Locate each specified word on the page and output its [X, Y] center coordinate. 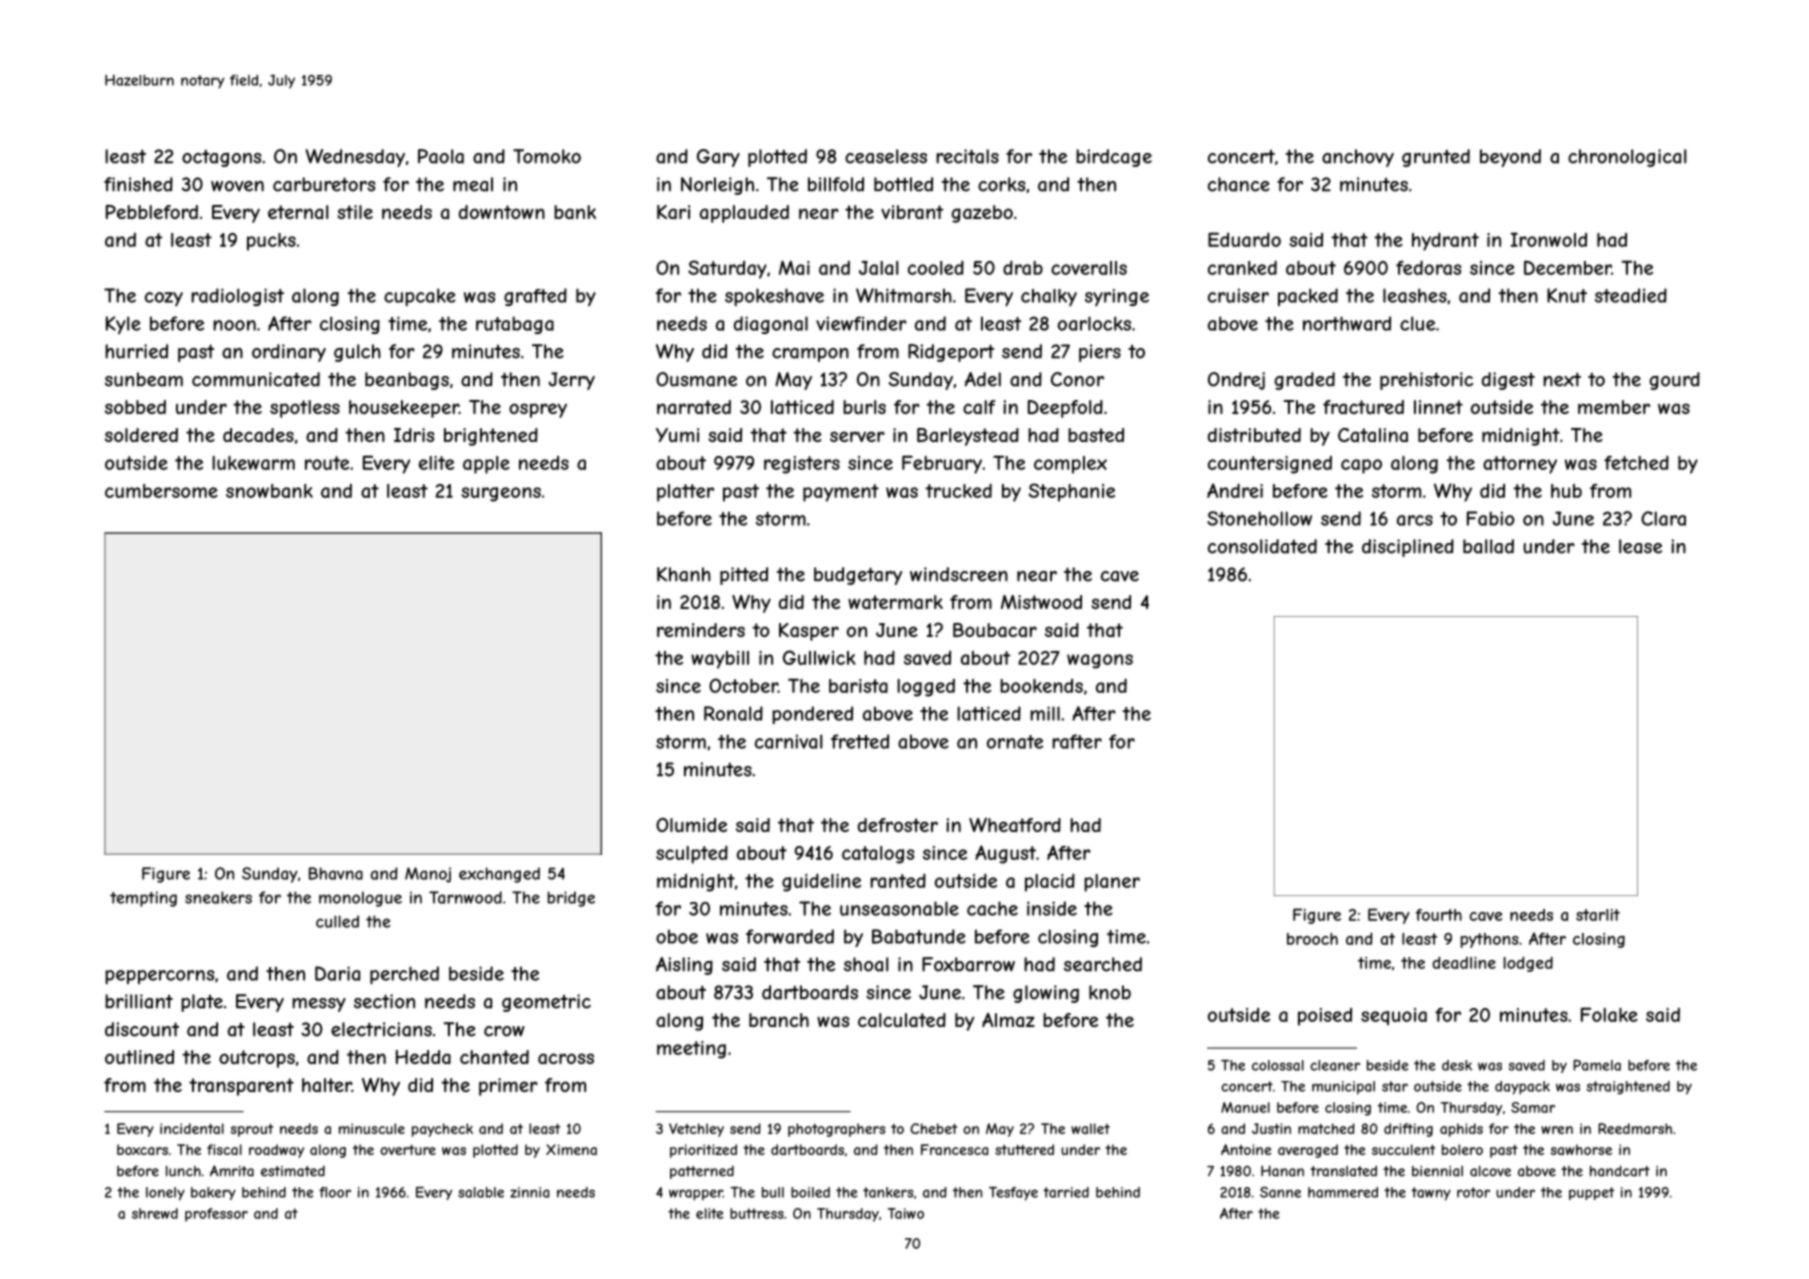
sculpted [692, 854]
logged [926, 688]
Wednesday [355, 158]
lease [1640, 546]
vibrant [912, 212]
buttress [757, 1213]
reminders [701, 630]
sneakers [218, 897]
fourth [1439, 915]
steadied [1631, 295]
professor [216, 1215]
